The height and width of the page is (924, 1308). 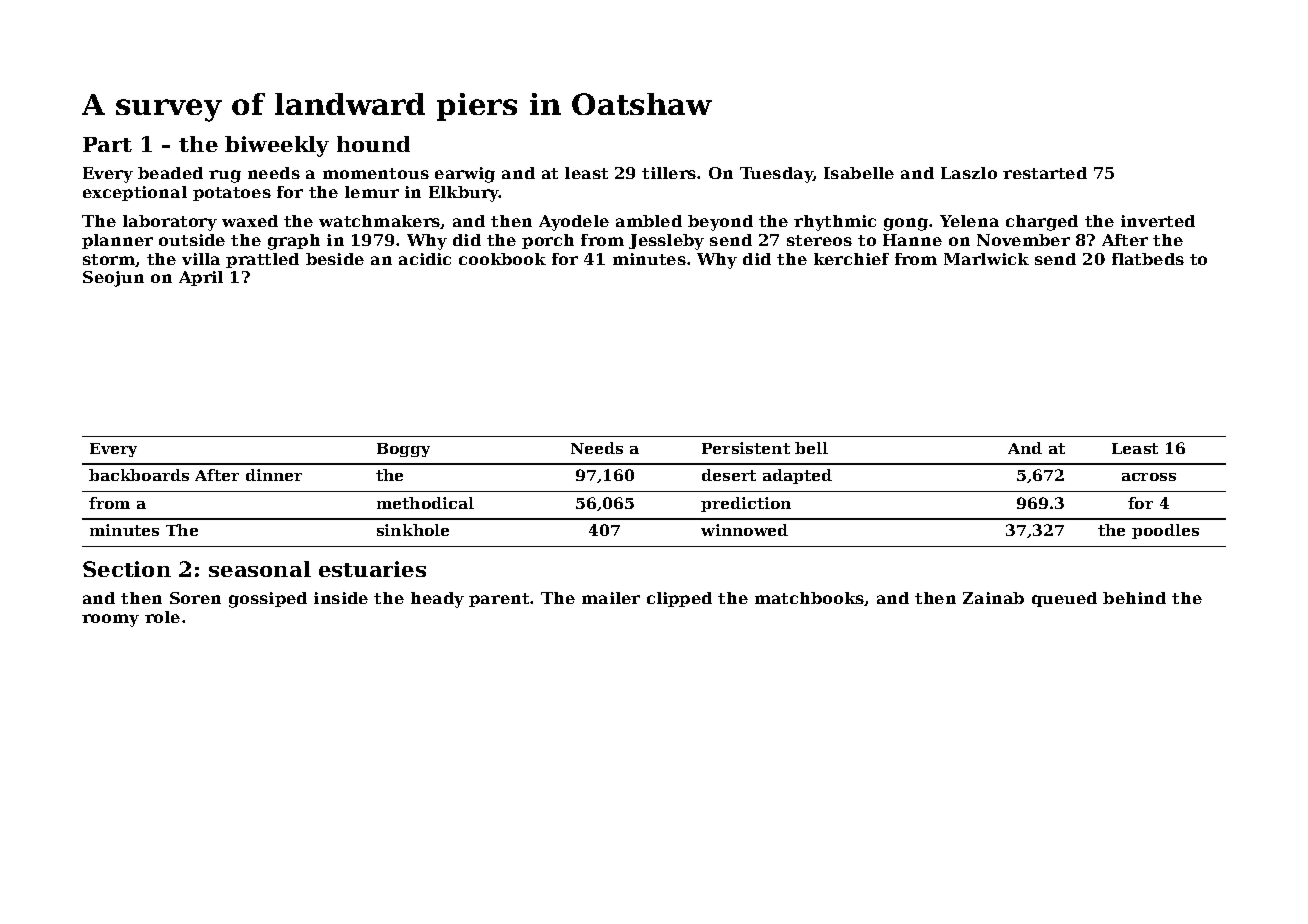 I want to click on role, so click(x=162, y=617).
